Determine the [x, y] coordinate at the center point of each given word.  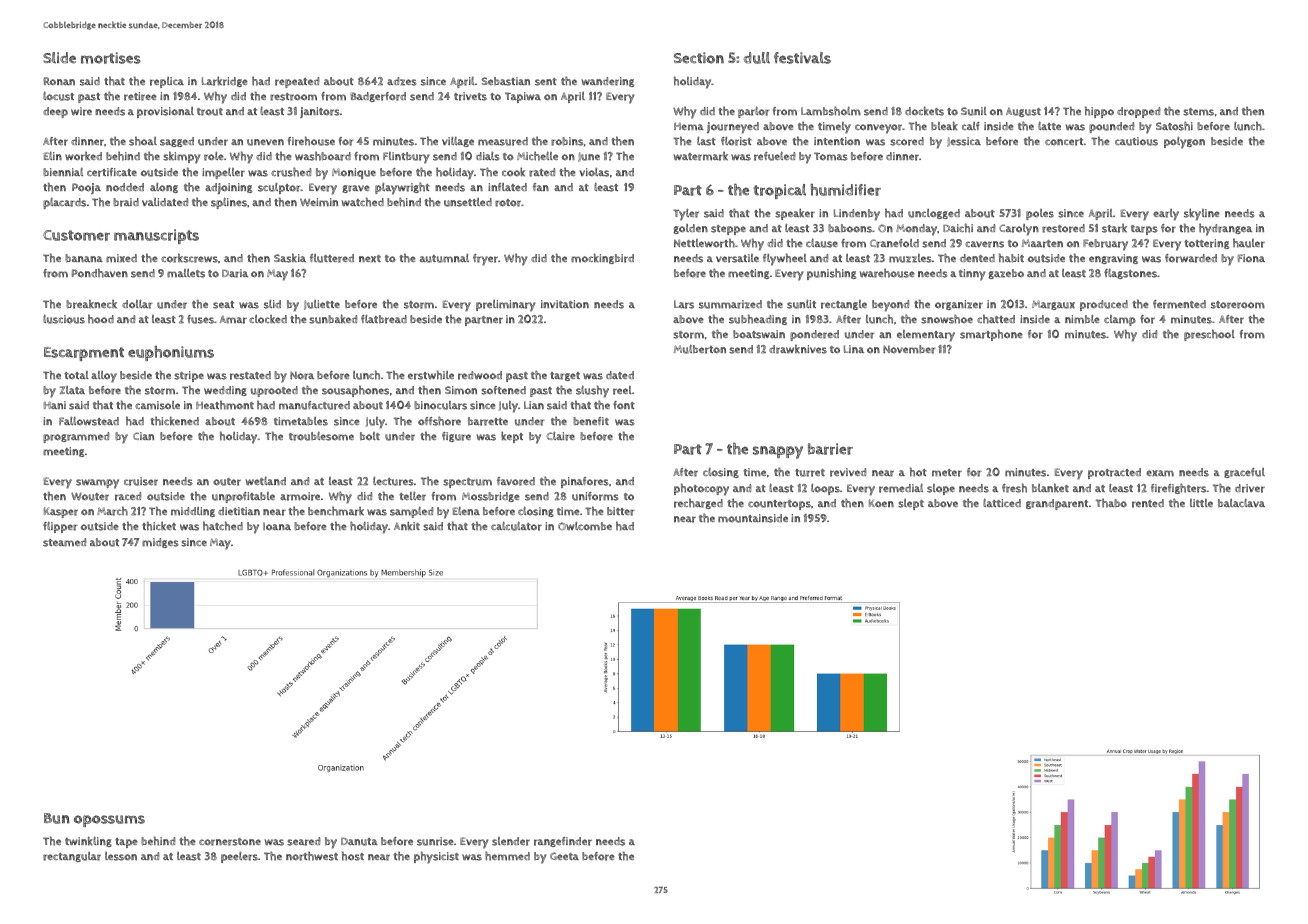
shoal [143, 141]
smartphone [991, 335]
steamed [64, 542]
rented [1148, 503]
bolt [370, 436]
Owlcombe [585, 526]
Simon [461, 390]
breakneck [91, 304]
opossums [109, 821]
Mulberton [700, 349]
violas [594, 172]
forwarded [1191, 258]
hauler [1249, 243]
